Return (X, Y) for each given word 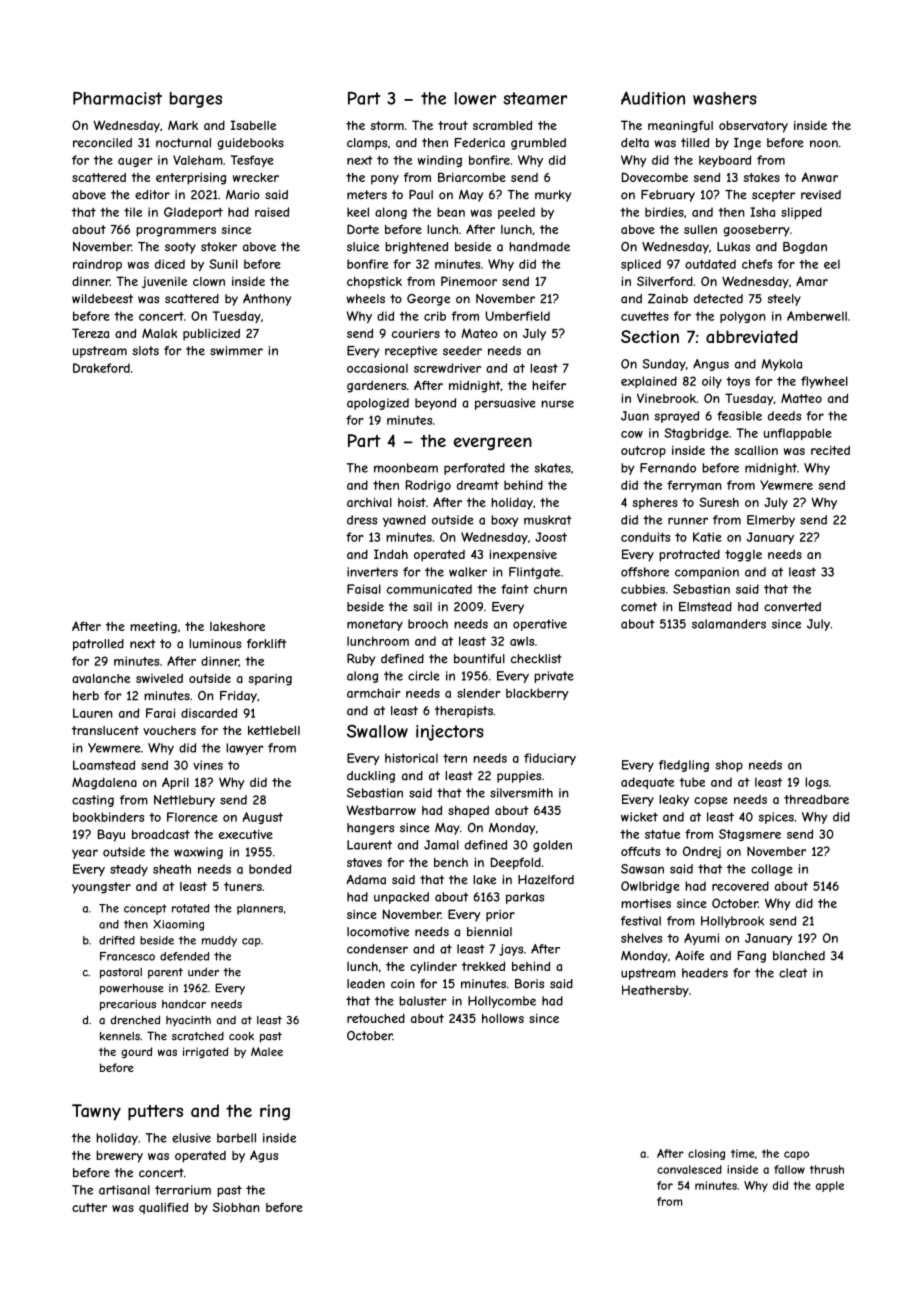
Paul (421, 195)
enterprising (191, 179)
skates (552, 468)
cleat (793, 973)
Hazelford (546, 880)
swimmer (236, 351)
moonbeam (406, 468)
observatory (753, 127)
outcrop (643, 452)
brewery (119, 1157)
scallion (756, 450)
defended (184, 956)
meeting (153, 628)
